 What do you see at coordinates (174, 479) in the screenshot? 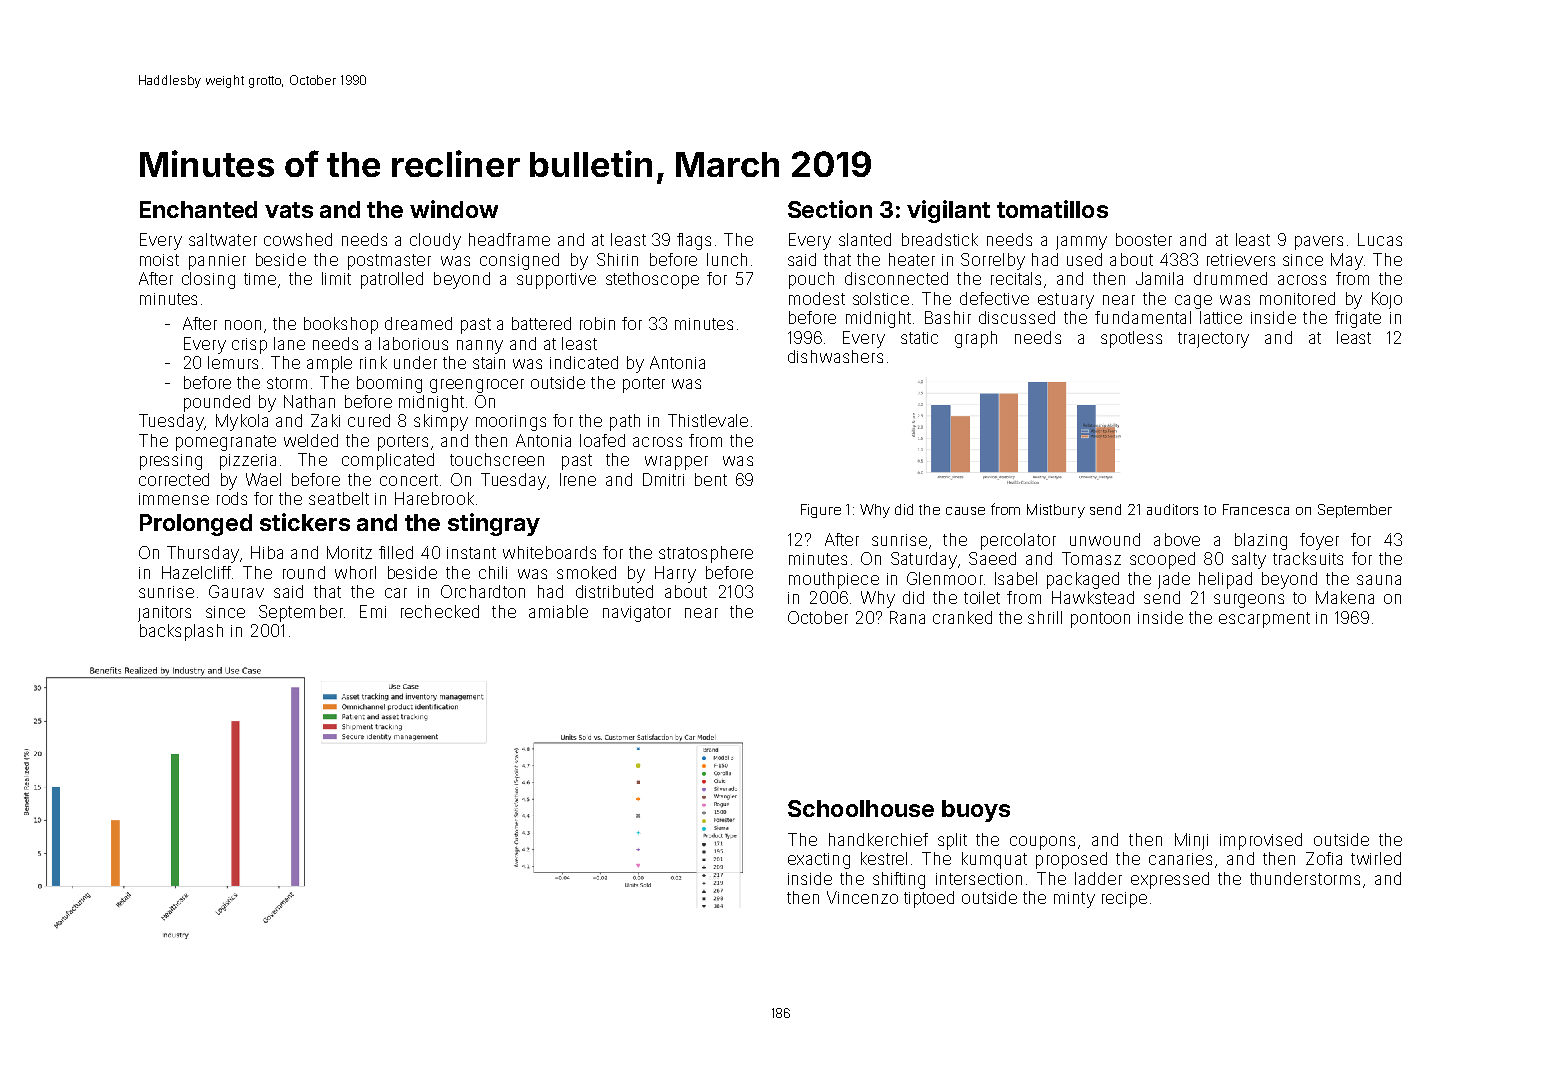
I see `corrected` at bounding box center [174, 479].
